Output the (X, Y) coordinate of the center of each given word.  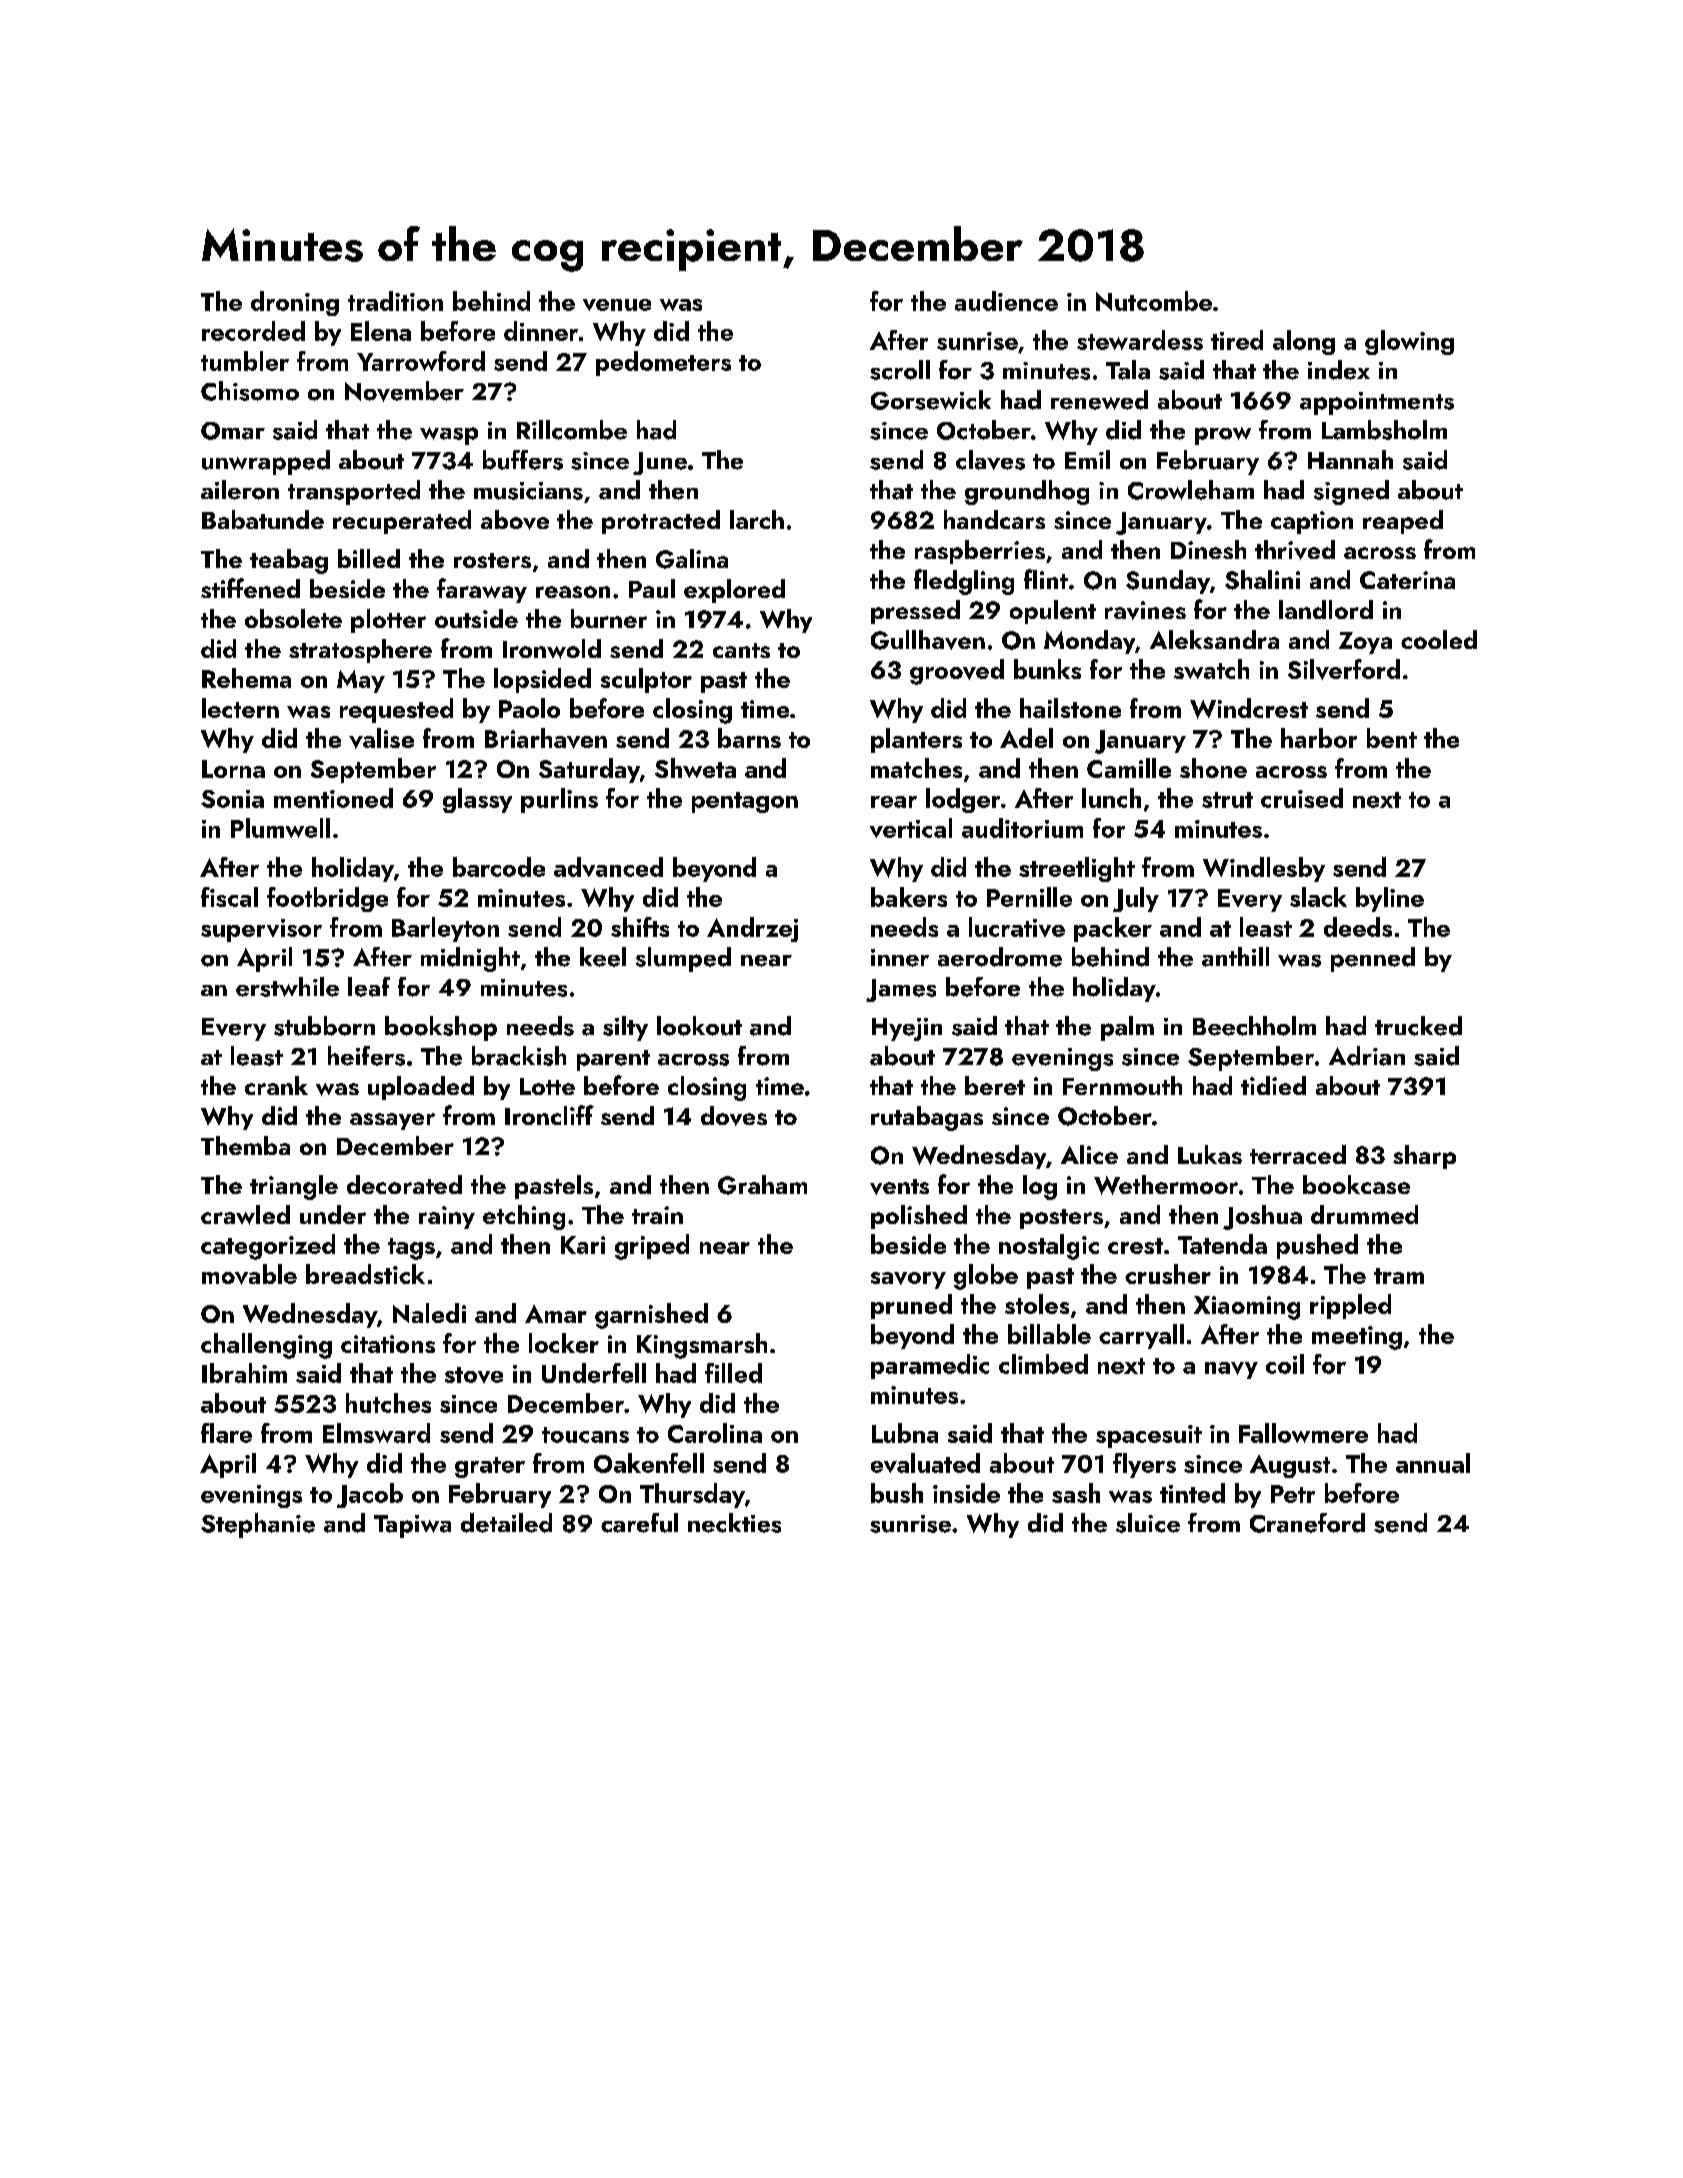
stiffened (250, 588)
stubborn (324, 1026)
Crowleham (1191, 490)
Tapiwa (412, 1526)
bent (1392, 738)
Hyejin (907, 1029)
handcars (994, 519)
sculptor (646, 680)
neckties (734, 1523)
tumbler (245, 361)
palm (1127, 1028)
